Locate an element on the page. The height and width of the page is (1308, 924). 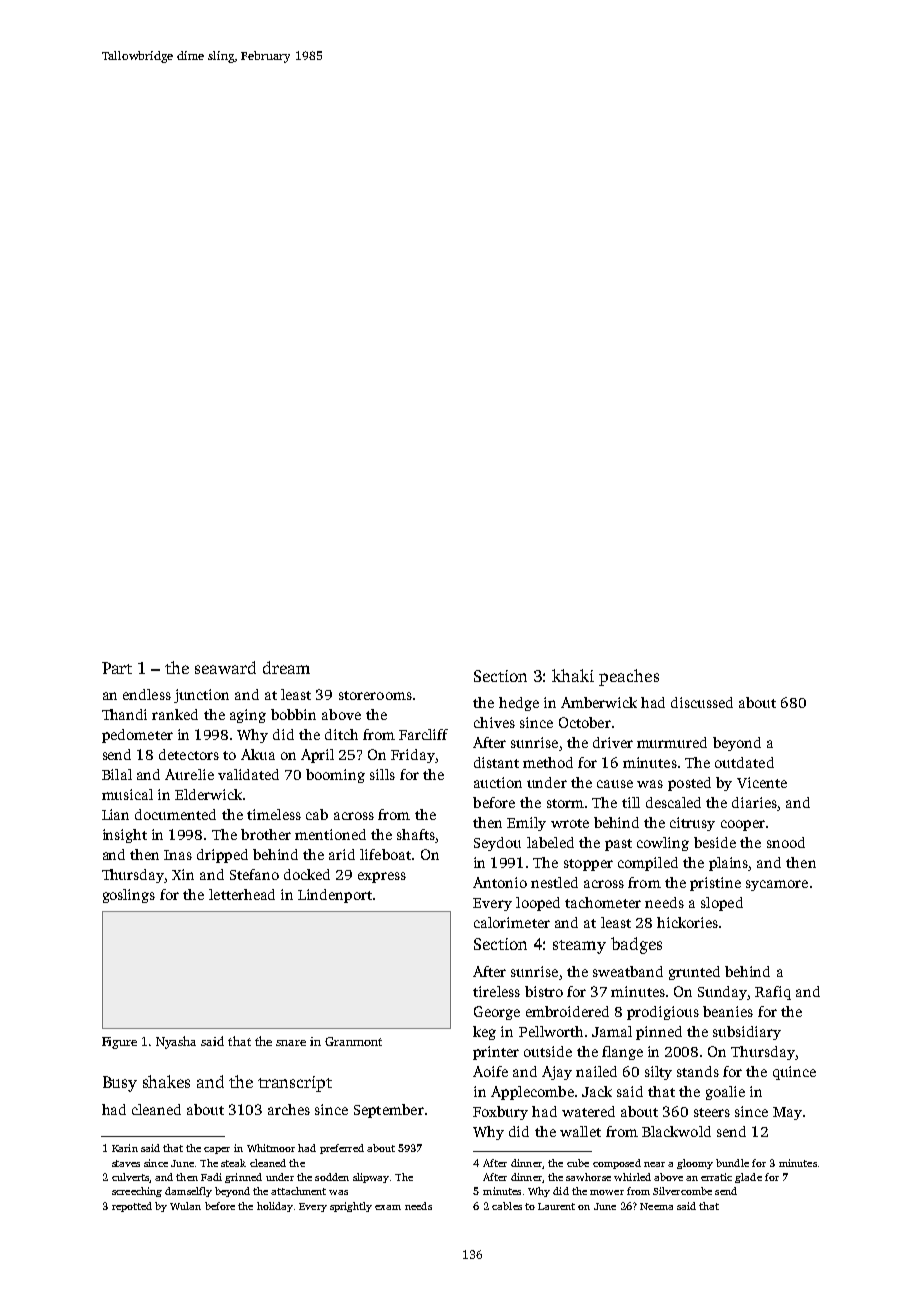
Busy is located at coordinates (120, 1084).
